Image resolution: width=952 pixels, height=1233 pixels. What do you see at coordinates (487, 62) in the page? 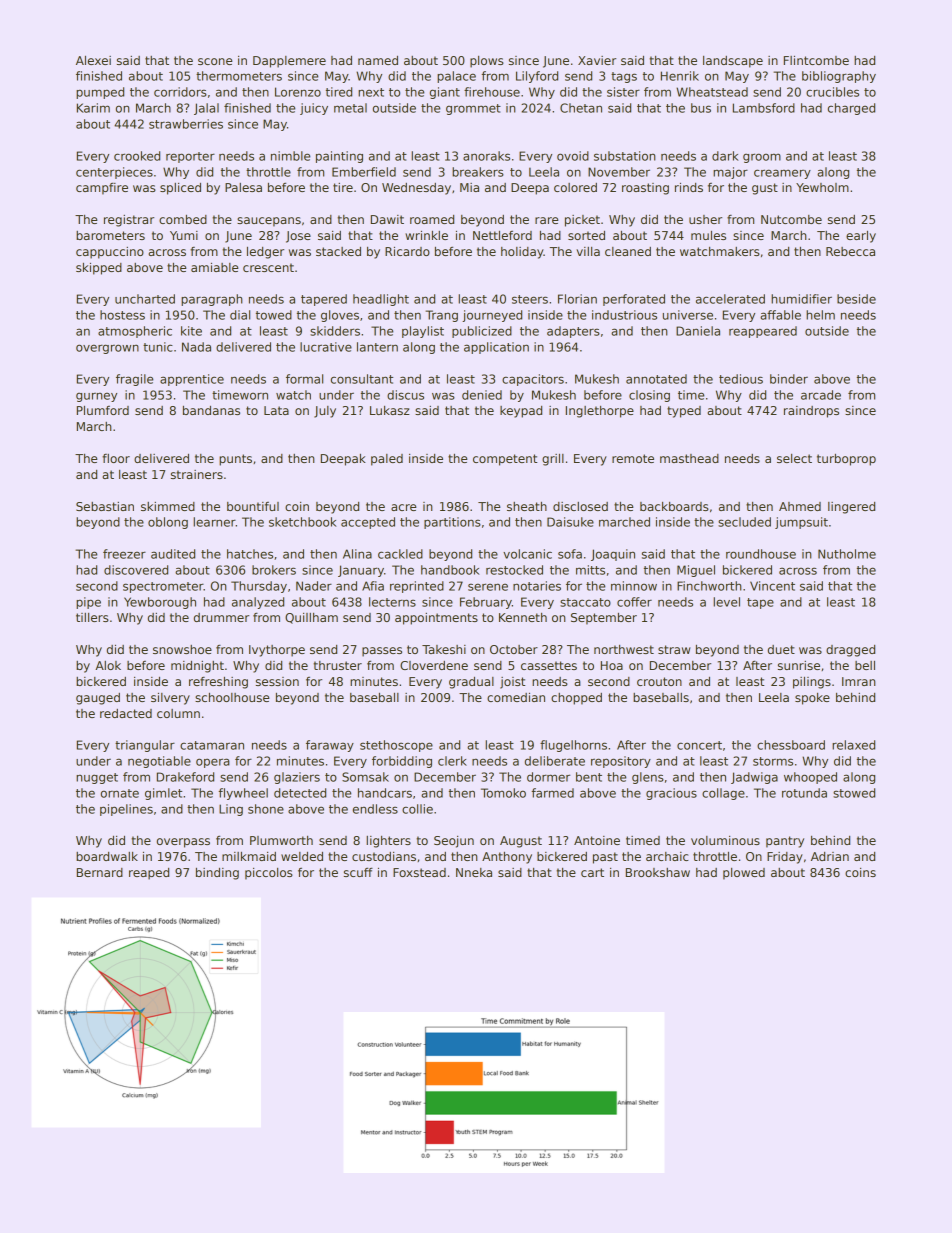
I see `plows` at bounding box center [487, 62].
